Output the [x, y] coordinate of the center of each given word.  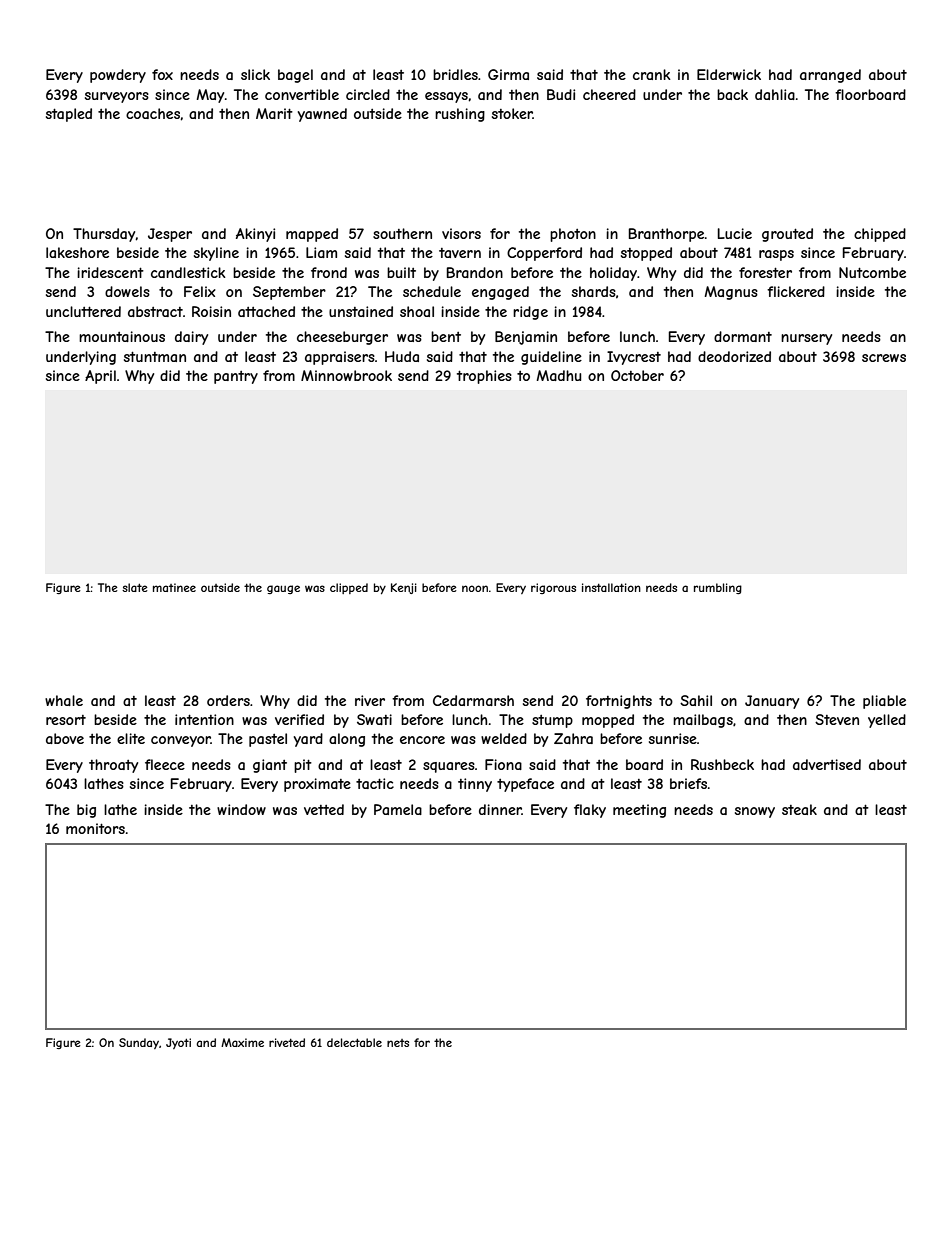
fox [162, 74]
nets [398, 1043]
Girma [508, 74]
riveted [287, 1042]
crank [652, 74]
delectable [354, 1042]
